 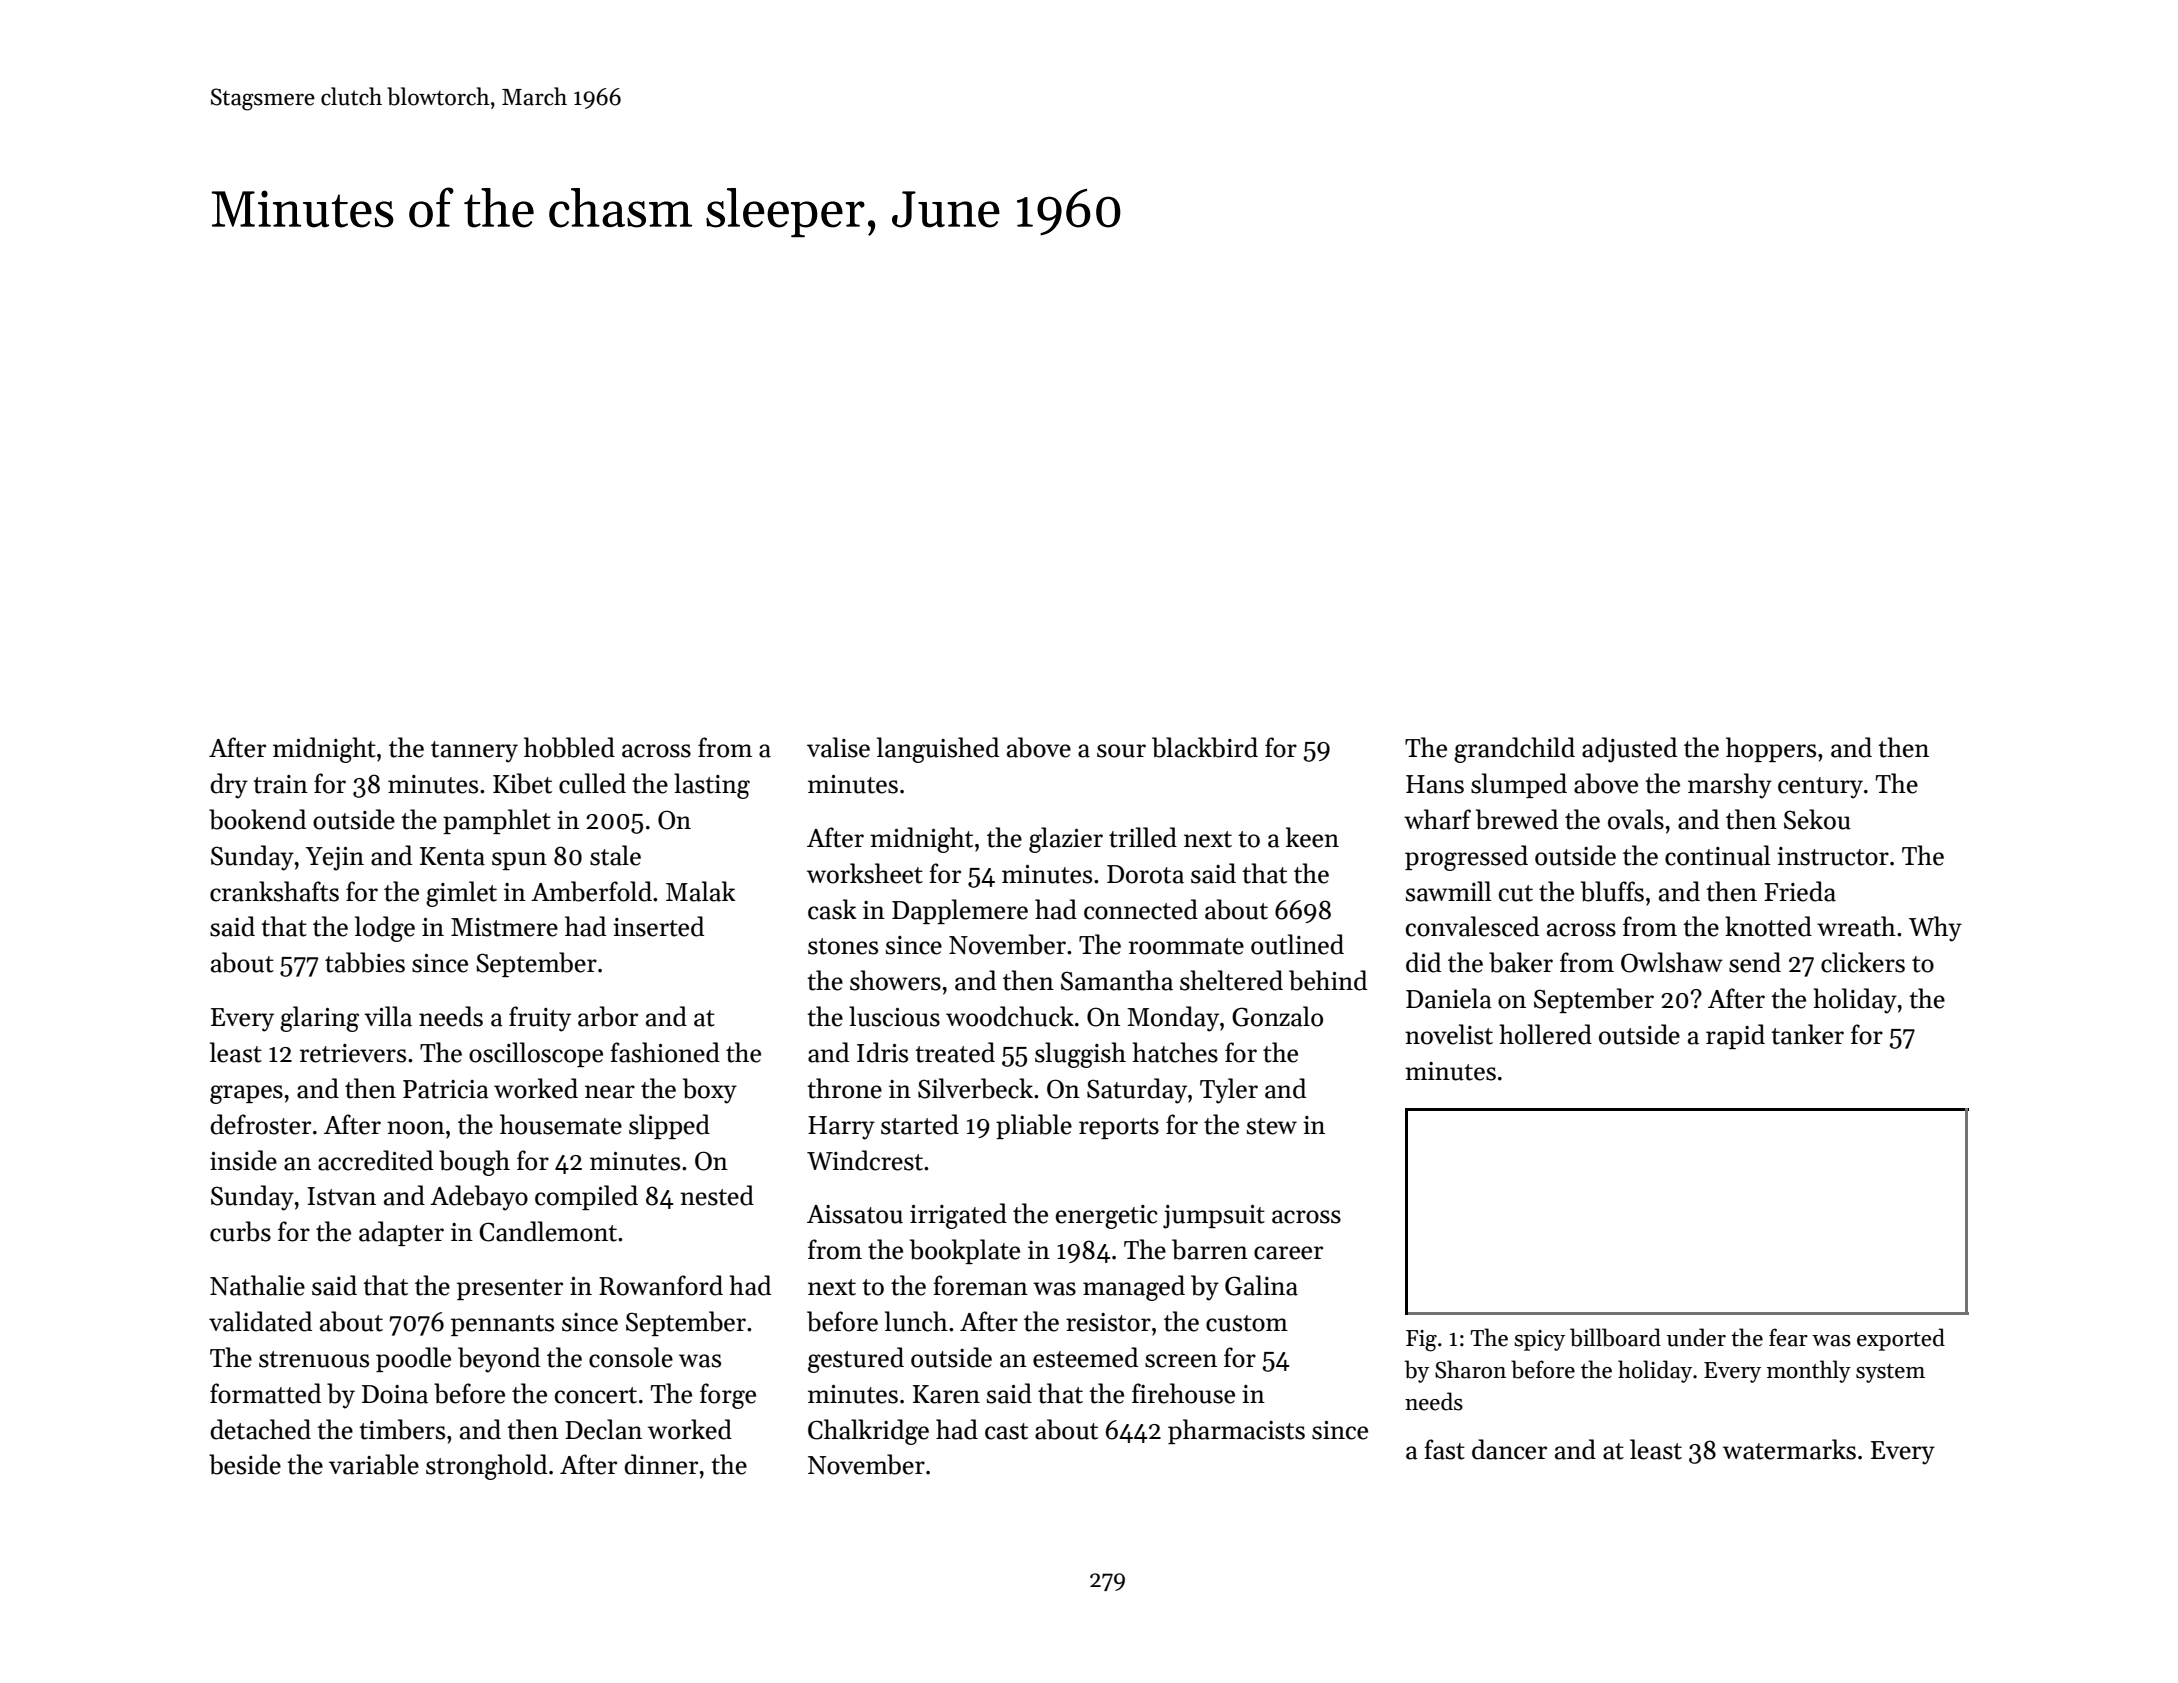 What do you see at coordinates (569, 747) in the image?
I see `hobbled` at bounding box center [569, 747].
